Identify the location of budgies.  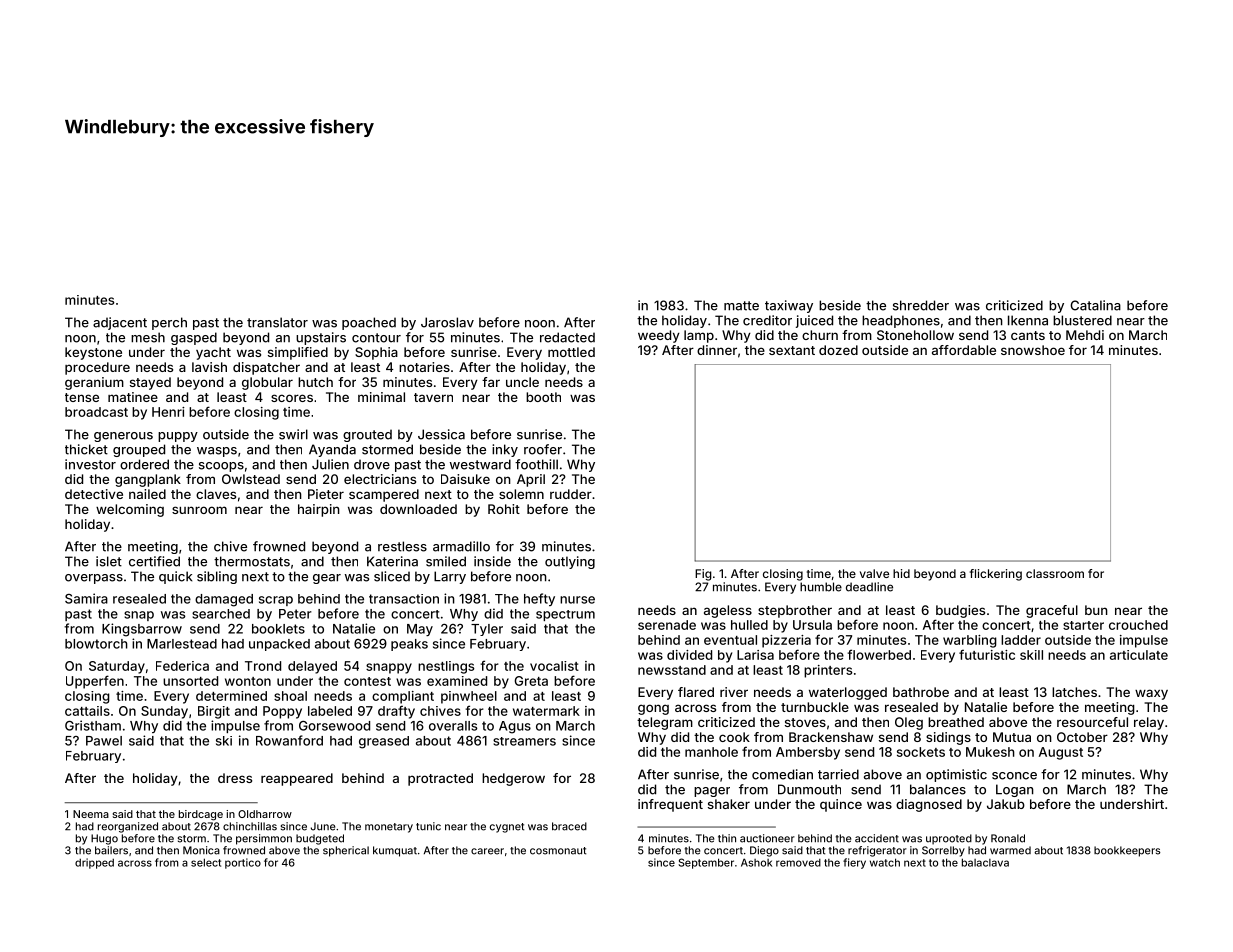
(960, 611).
